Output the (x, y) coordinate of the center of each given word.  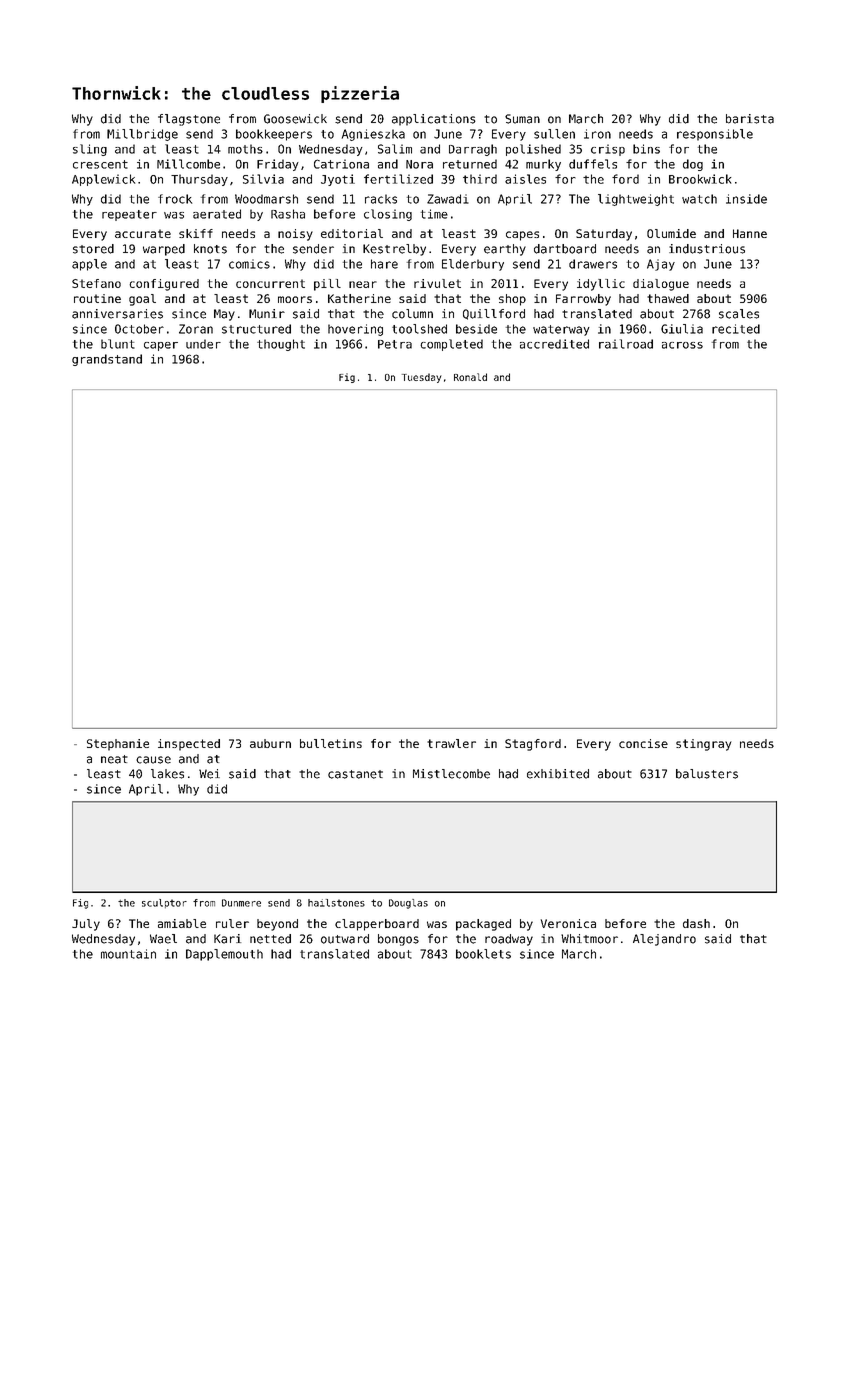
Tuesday (422, 378)
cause (153, 760)
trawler (451, 743)
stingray (704, 745)
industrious (707, 249)
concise (643, 743)
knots (210, 249)
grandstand (107, 360)
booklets (483, 954)
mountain (128, 954)
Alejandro (664, 940)
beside (476, 329)
